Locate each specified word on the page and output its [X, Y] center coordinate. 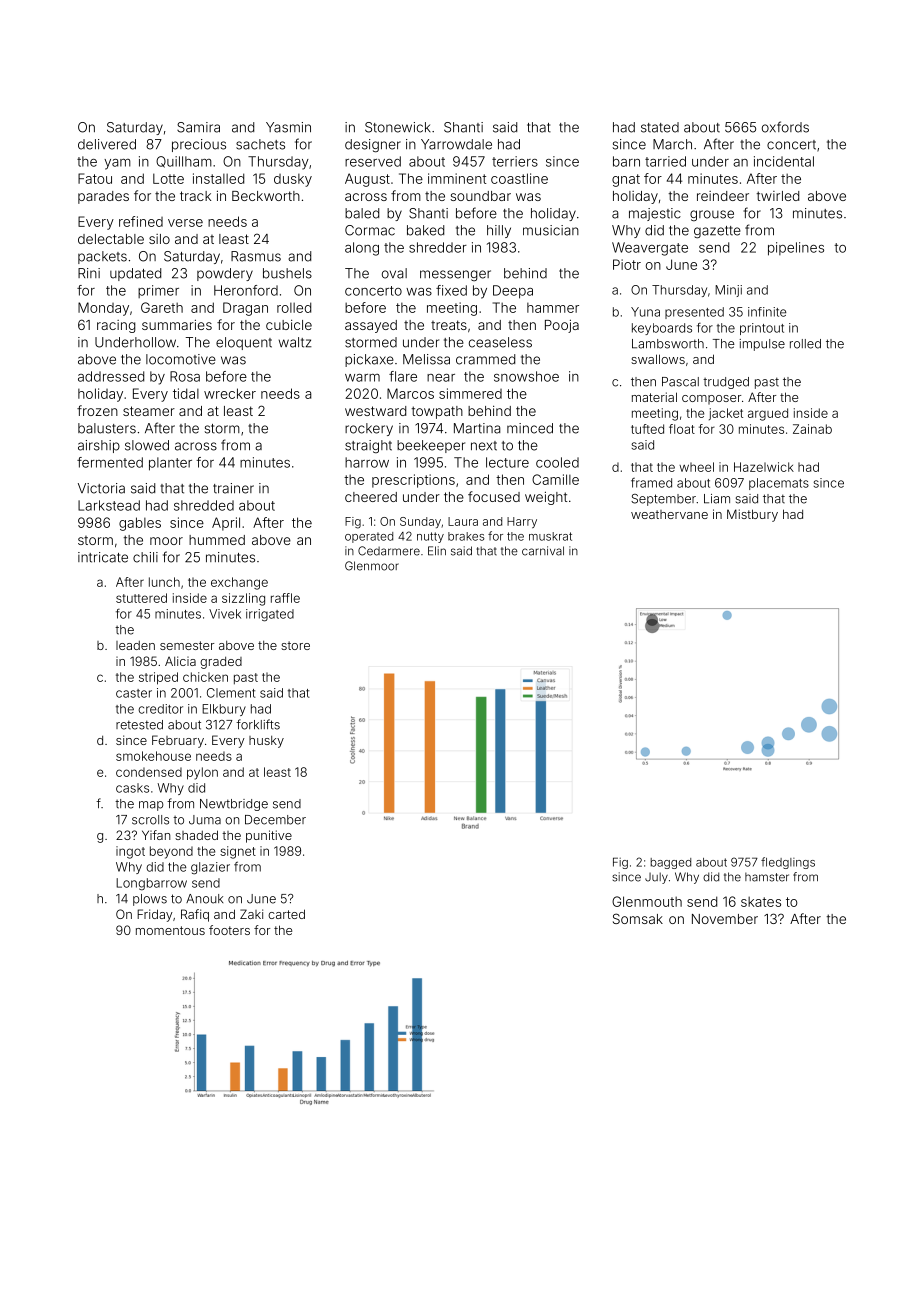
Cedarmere [389, 551]
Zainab [812, 429]
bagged [670, 863]
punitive [269, 836]
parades [103, 197]
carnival [543, 551]
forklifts [258, 724]
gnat [626, 180]
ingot [130, 852]
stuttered [141, 598]
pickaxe [369, 360]
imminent [457, 178]
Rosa [185, 376]
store [295, 645]
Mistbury [752, 515]
